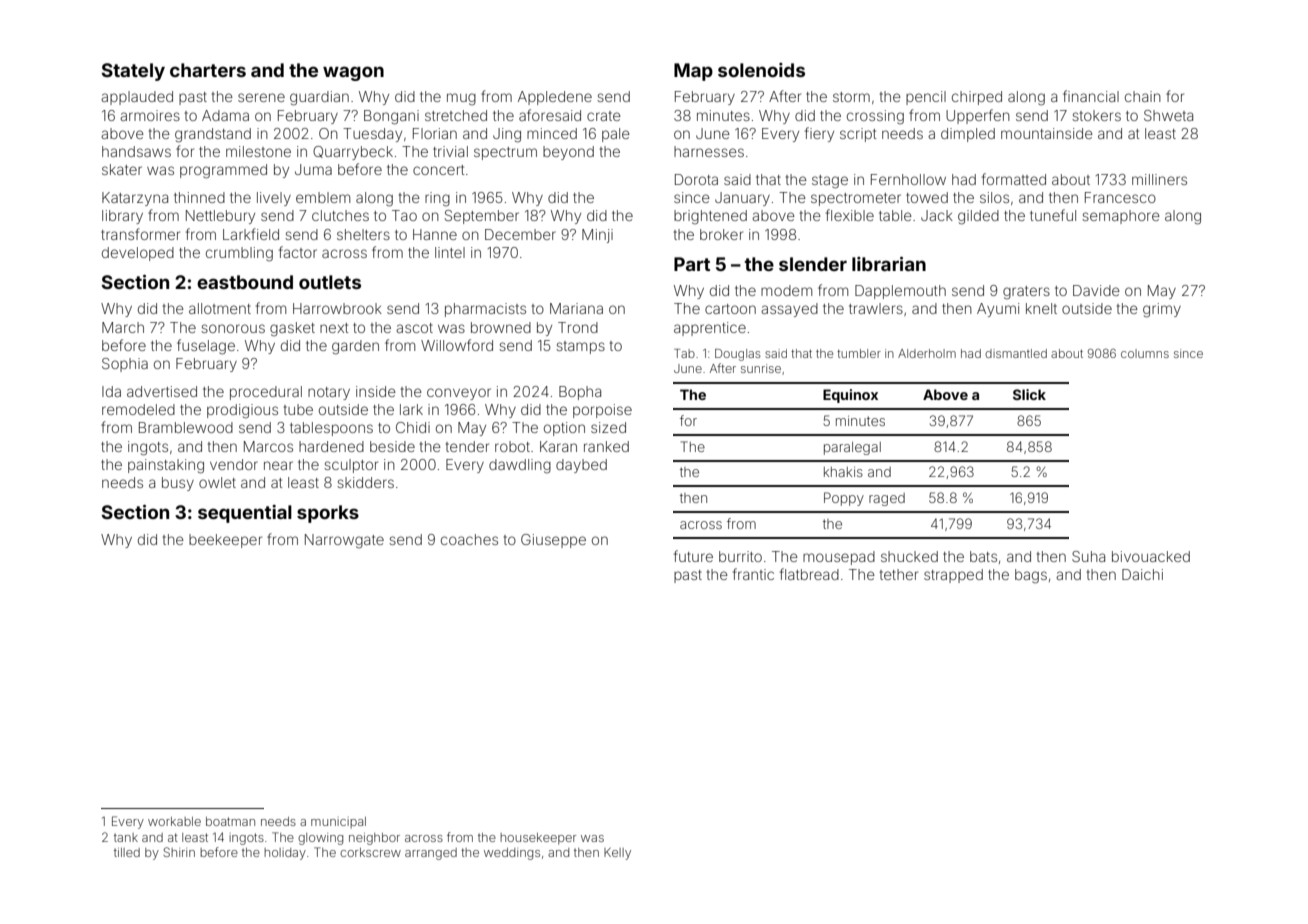 The image size is (1308, 924). I want to click on Shirin, so click(179, 852).
